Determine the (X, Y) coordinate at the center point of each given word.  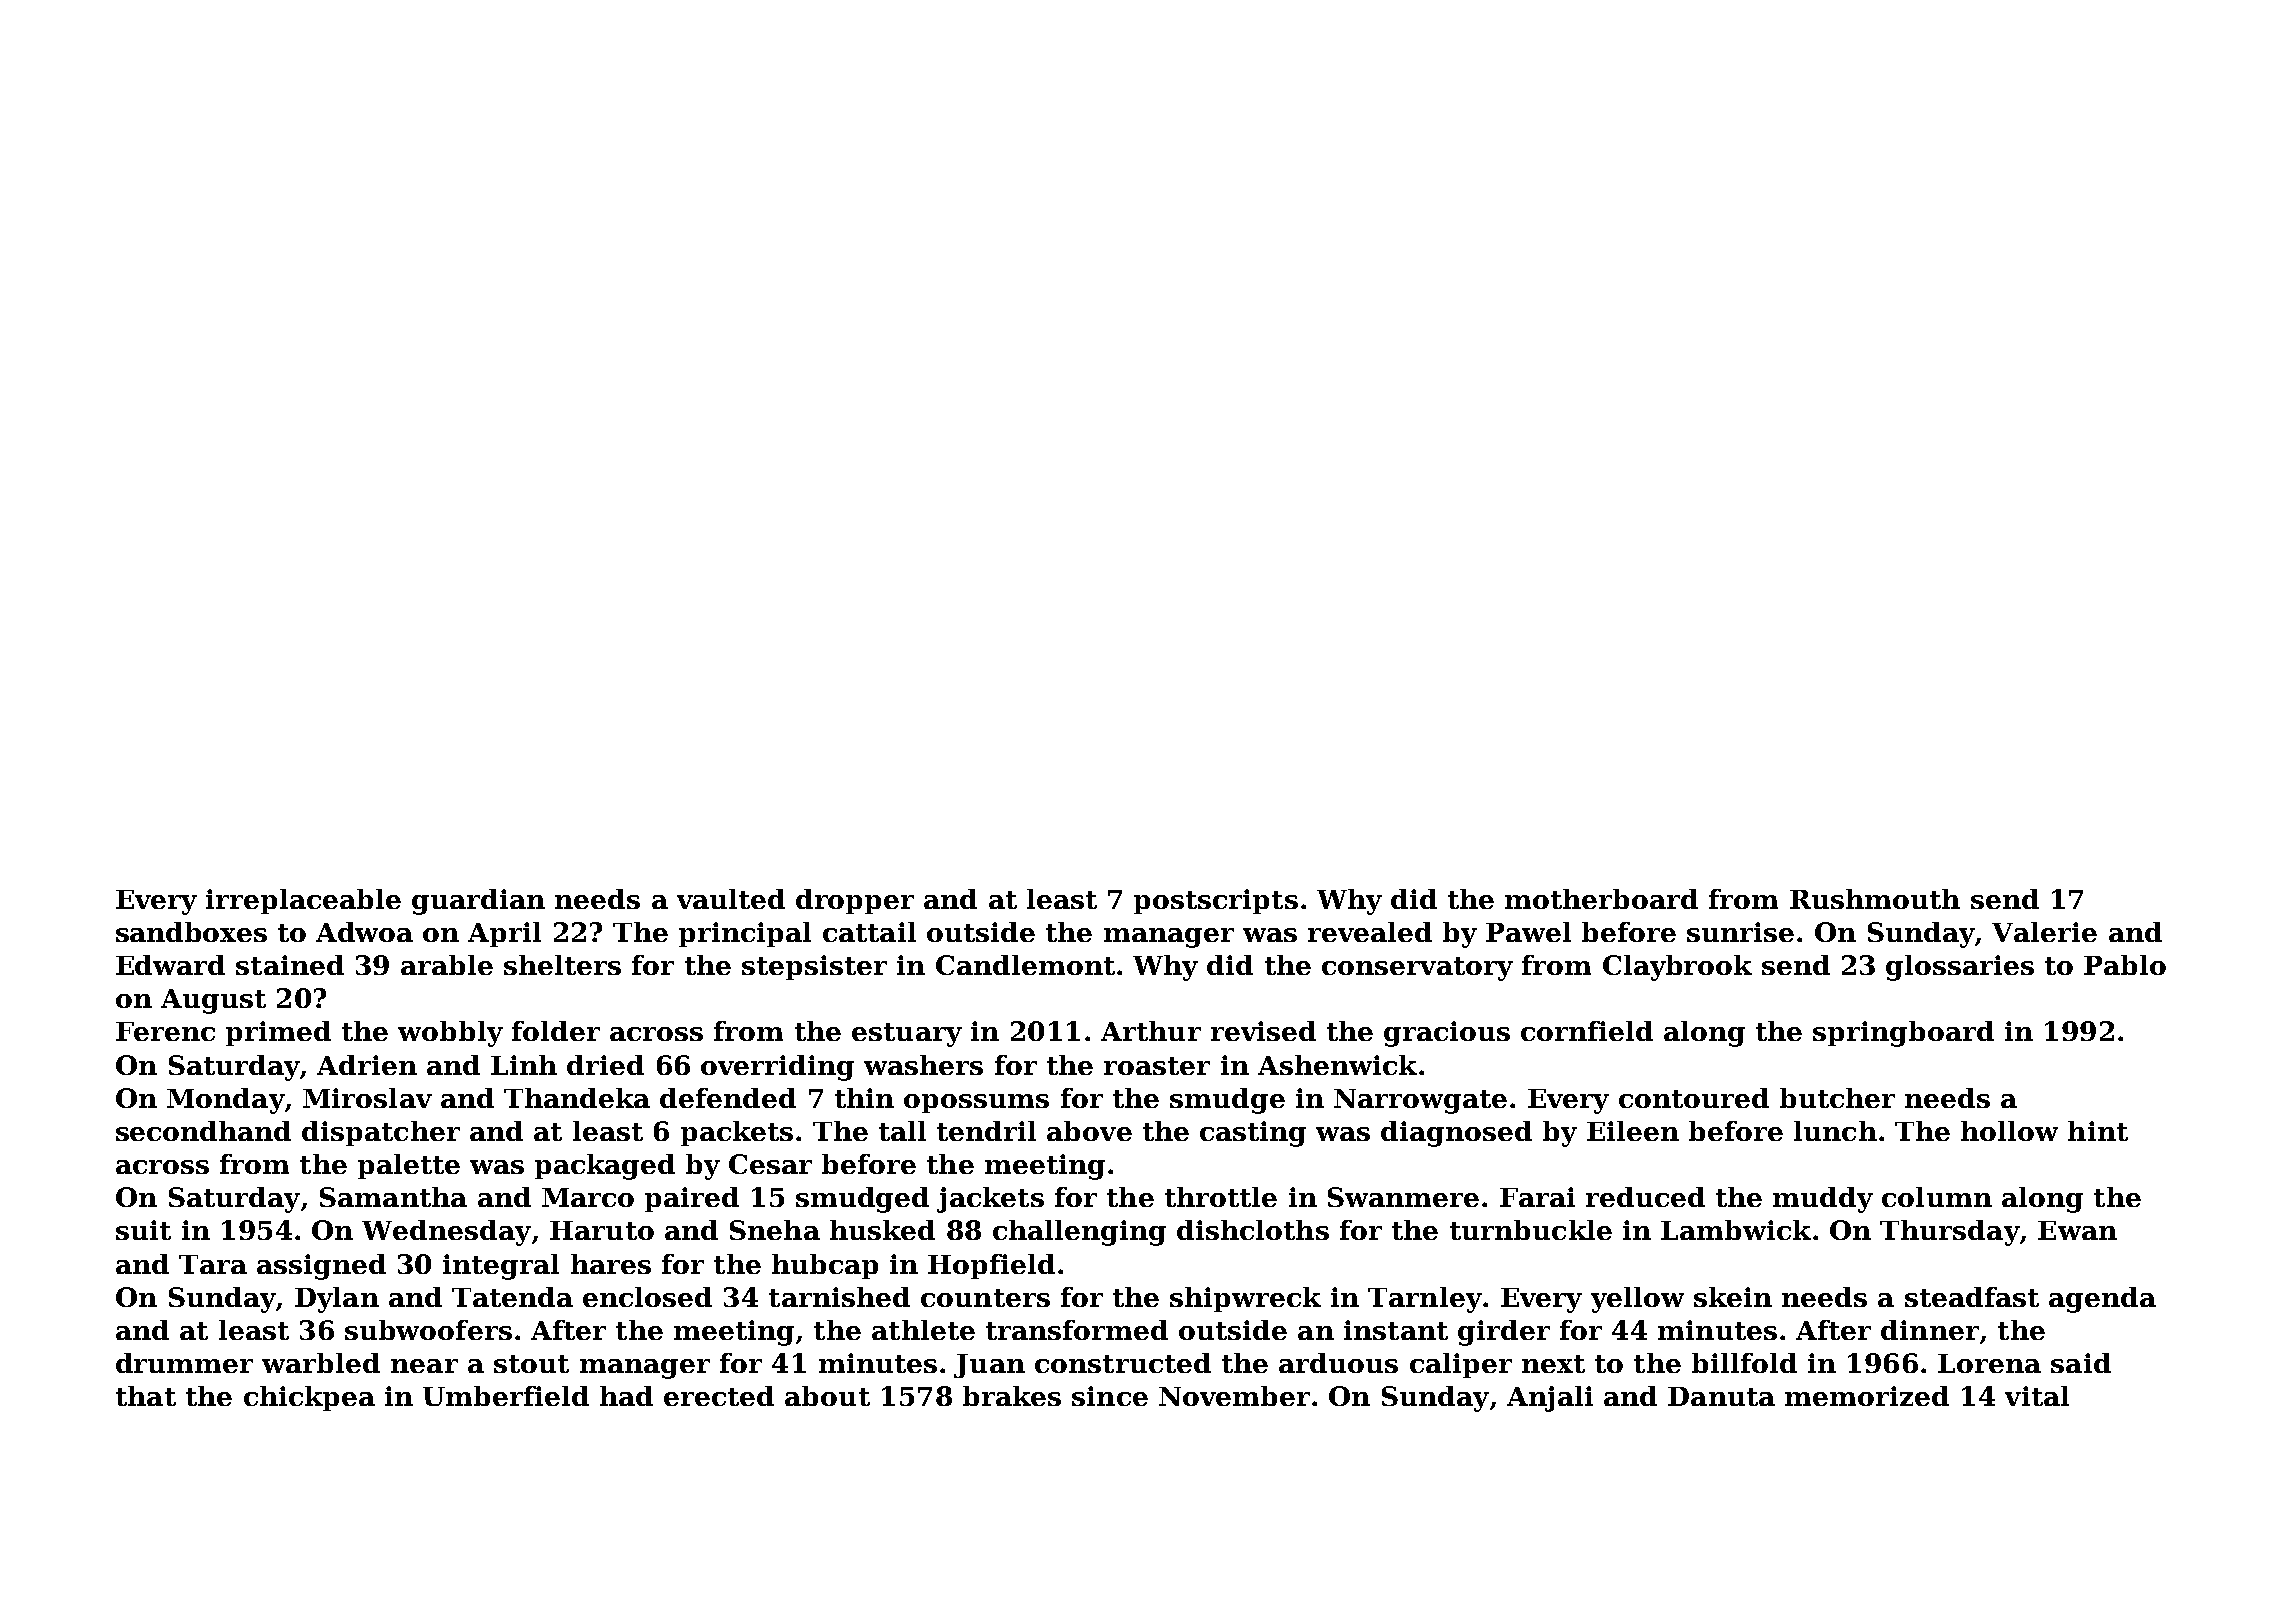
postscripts (1216, 901)
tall (902, 1131)
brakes (1012, 1396)
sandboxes (191, 932)
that (146, 1396)
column (1937, 1197)
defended (728, 1098)
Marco (588, 1197)
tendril (986, 1131)
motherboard (1601, 899)
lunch (1835, 1131)
